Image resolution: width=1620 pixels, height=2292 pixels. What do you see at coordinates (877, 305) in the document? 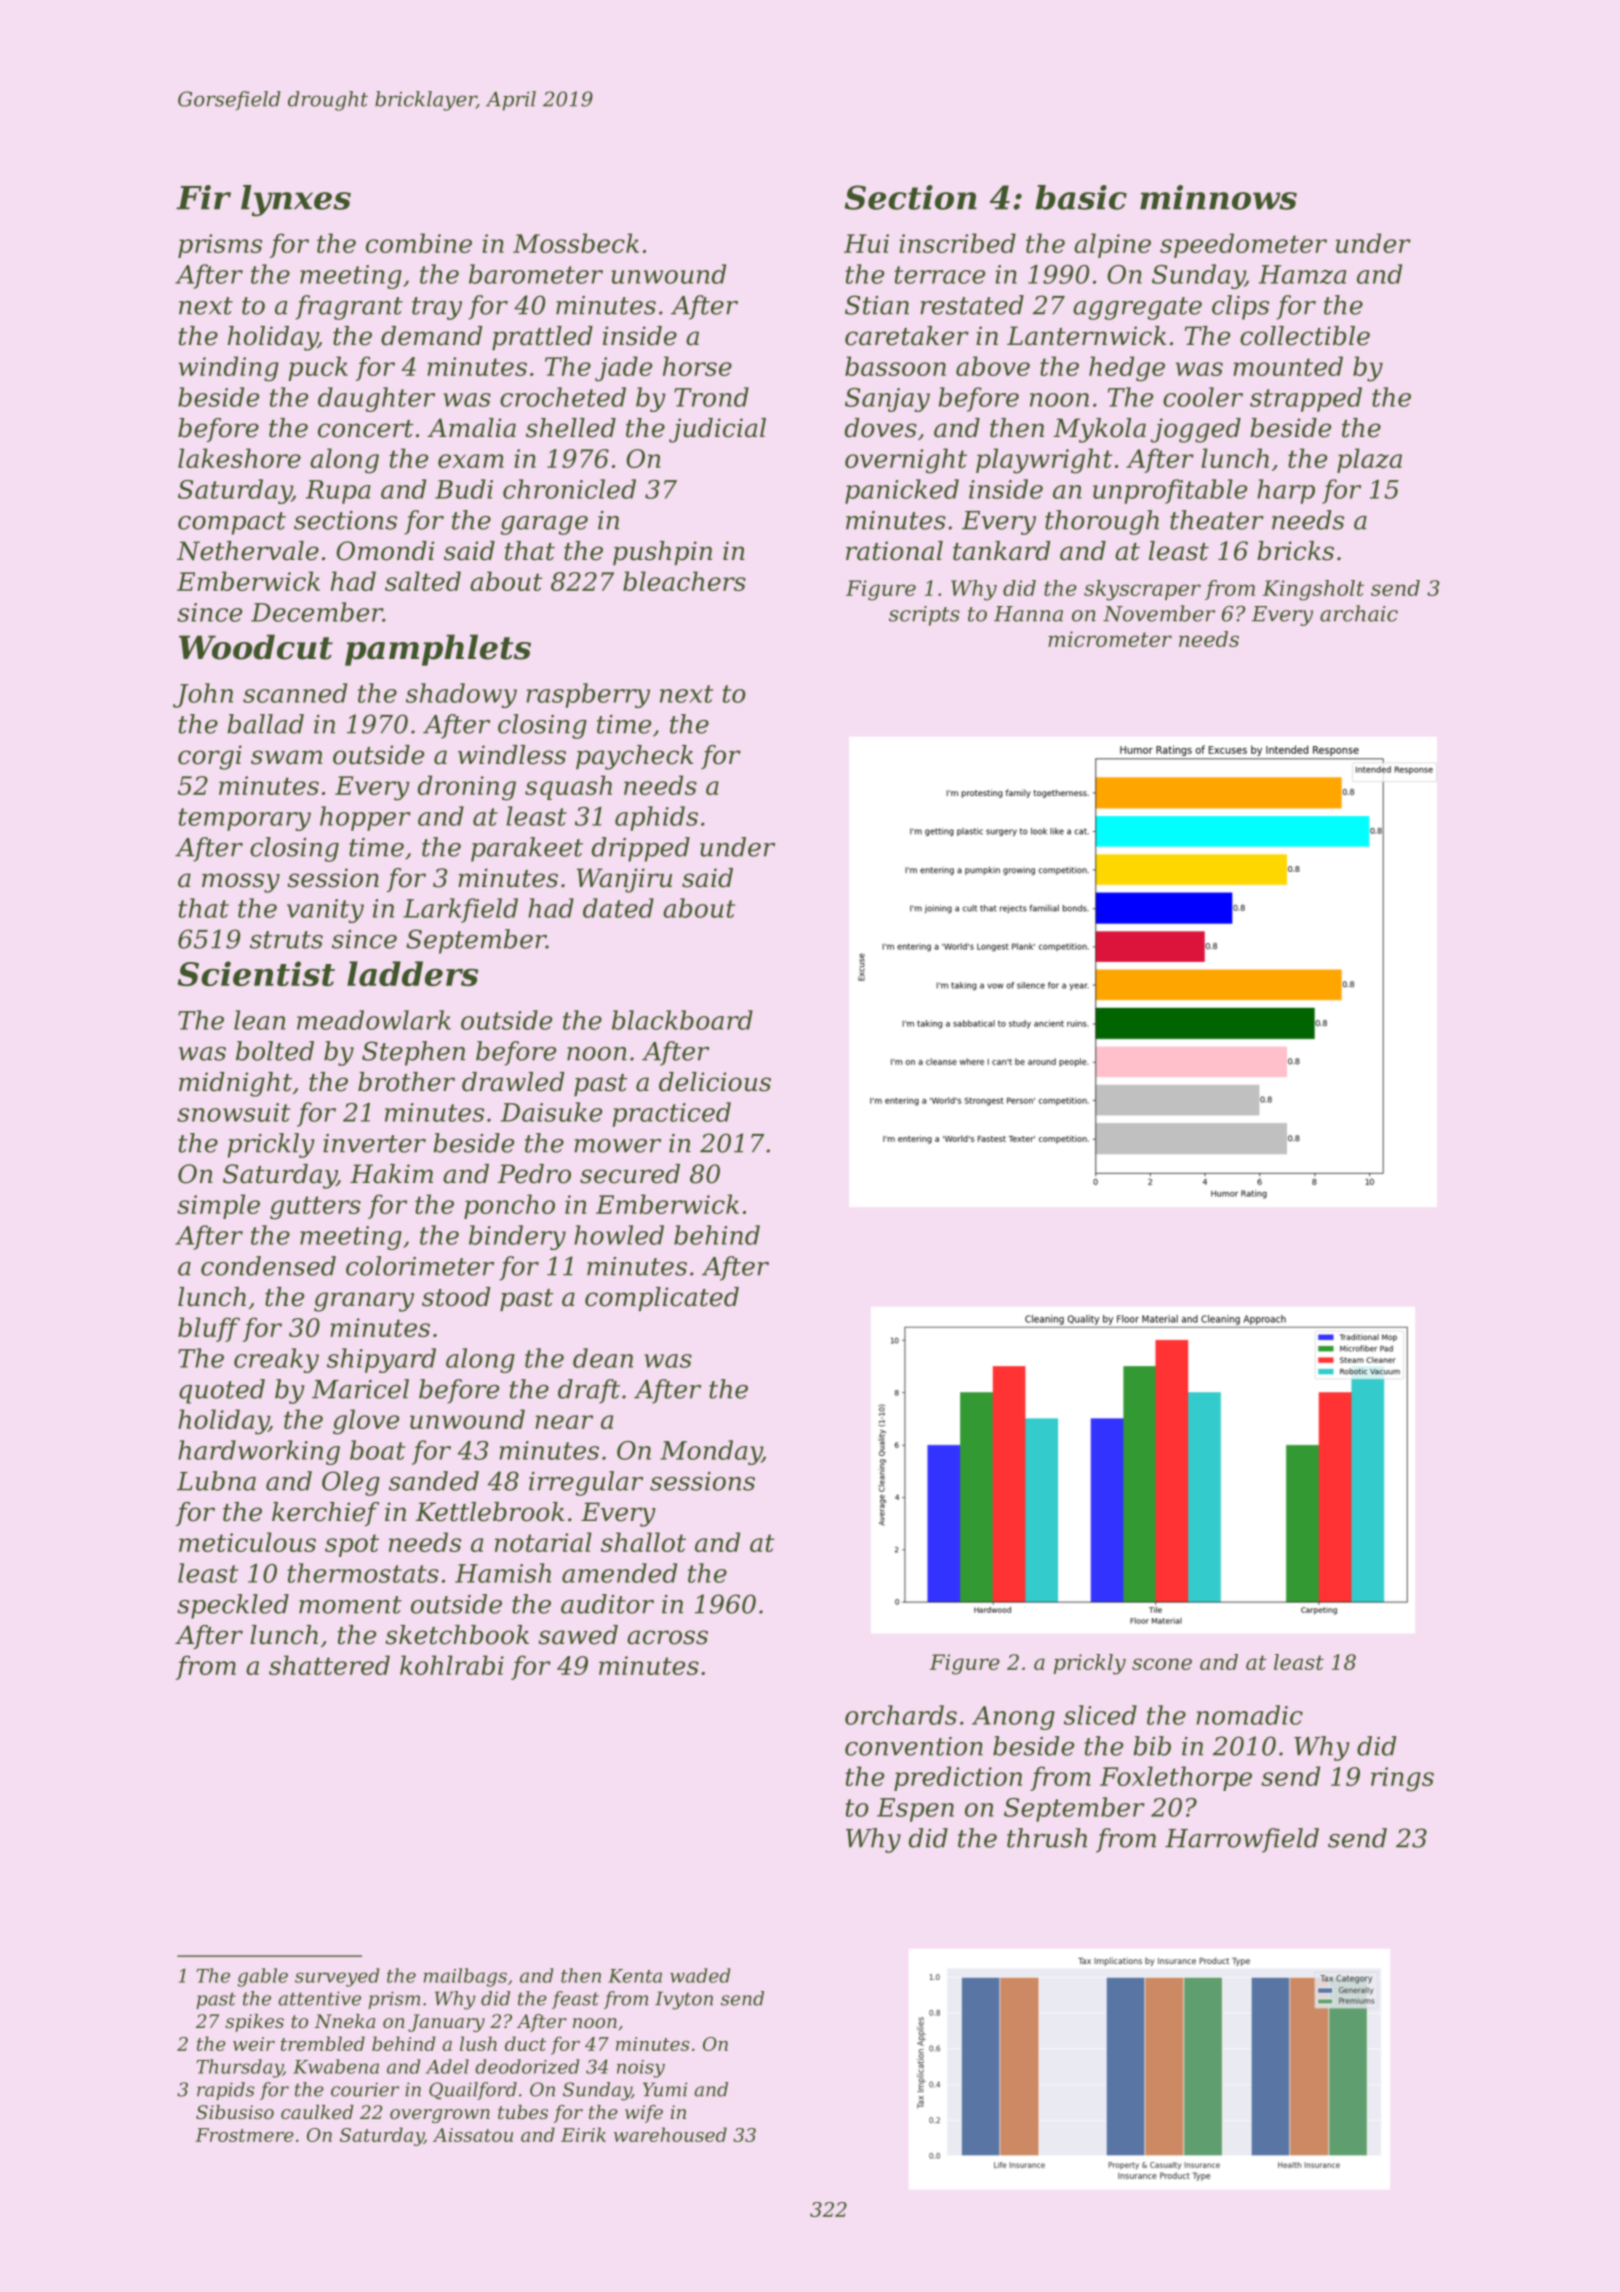
I see `Stian` at bounding box center [877, 305].
